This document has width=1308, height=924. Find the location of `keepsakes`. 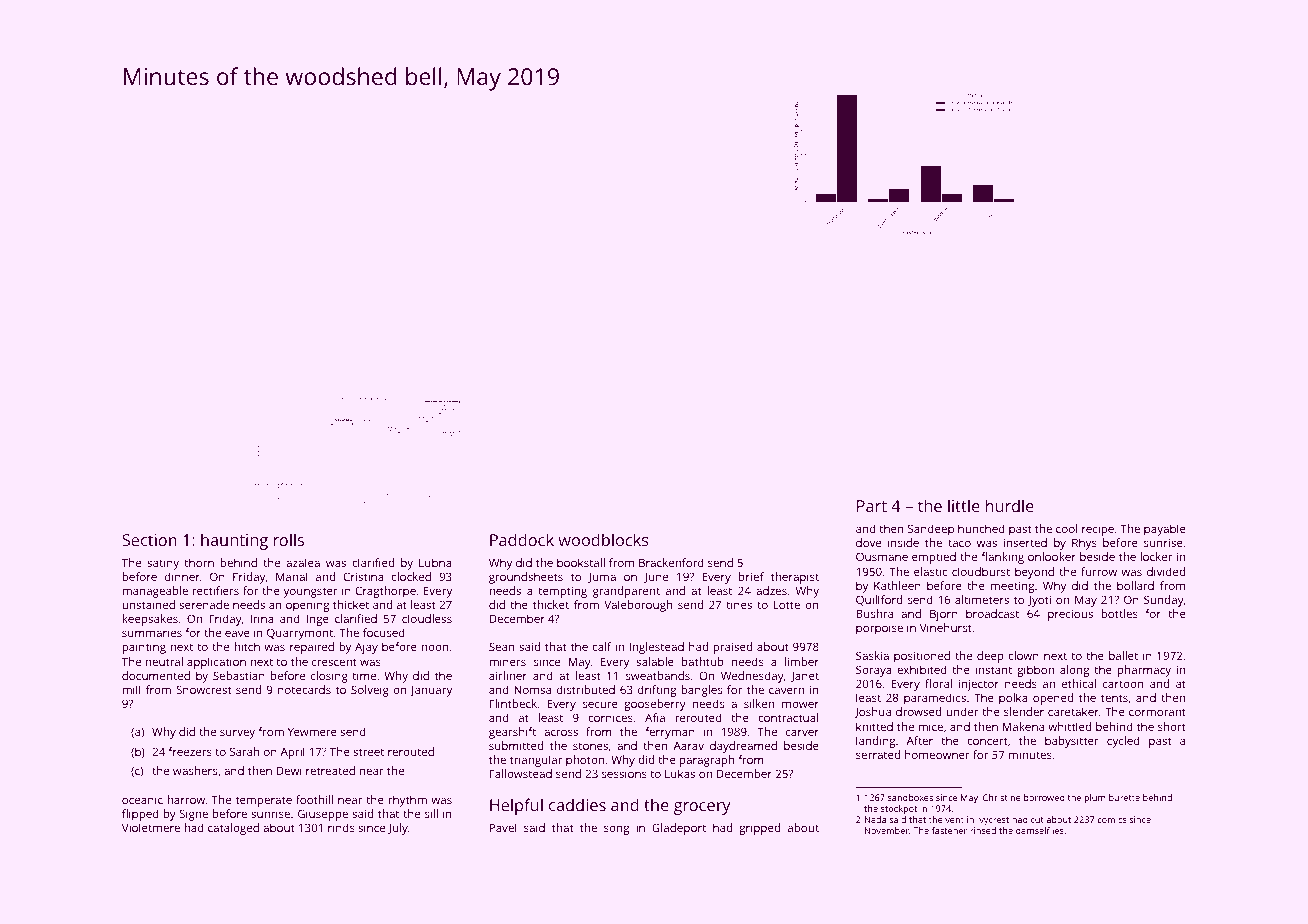

keepsakes is located at coordinates (150, 620).
